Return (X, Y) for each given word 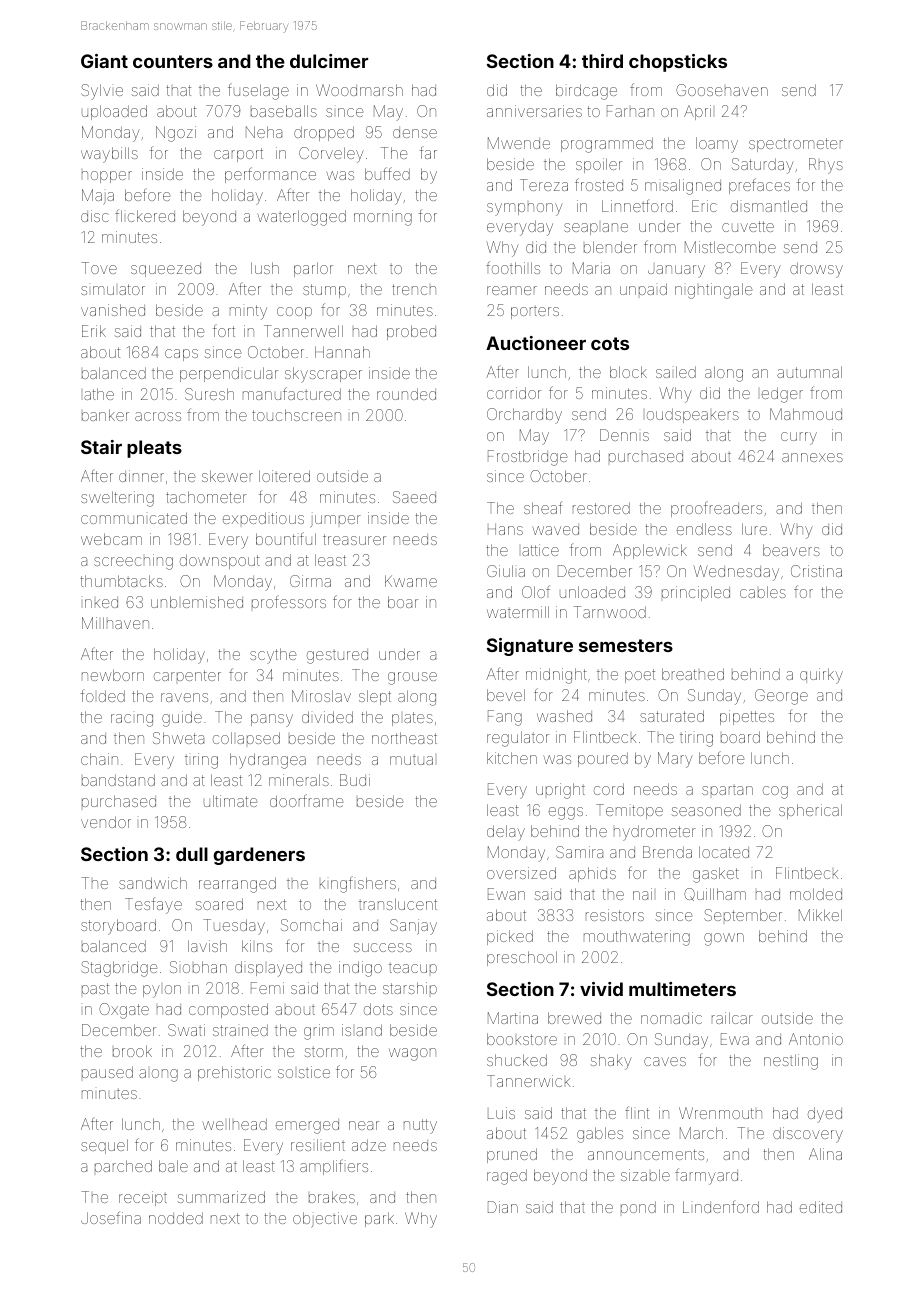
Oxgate (124, 1011)
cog (775, 792)
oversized (521, 873)
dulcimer (329, 61)
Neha (264, 132)
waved (555, 529)
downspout (220, 561)
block (628, 372)
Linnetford (637, 206)
